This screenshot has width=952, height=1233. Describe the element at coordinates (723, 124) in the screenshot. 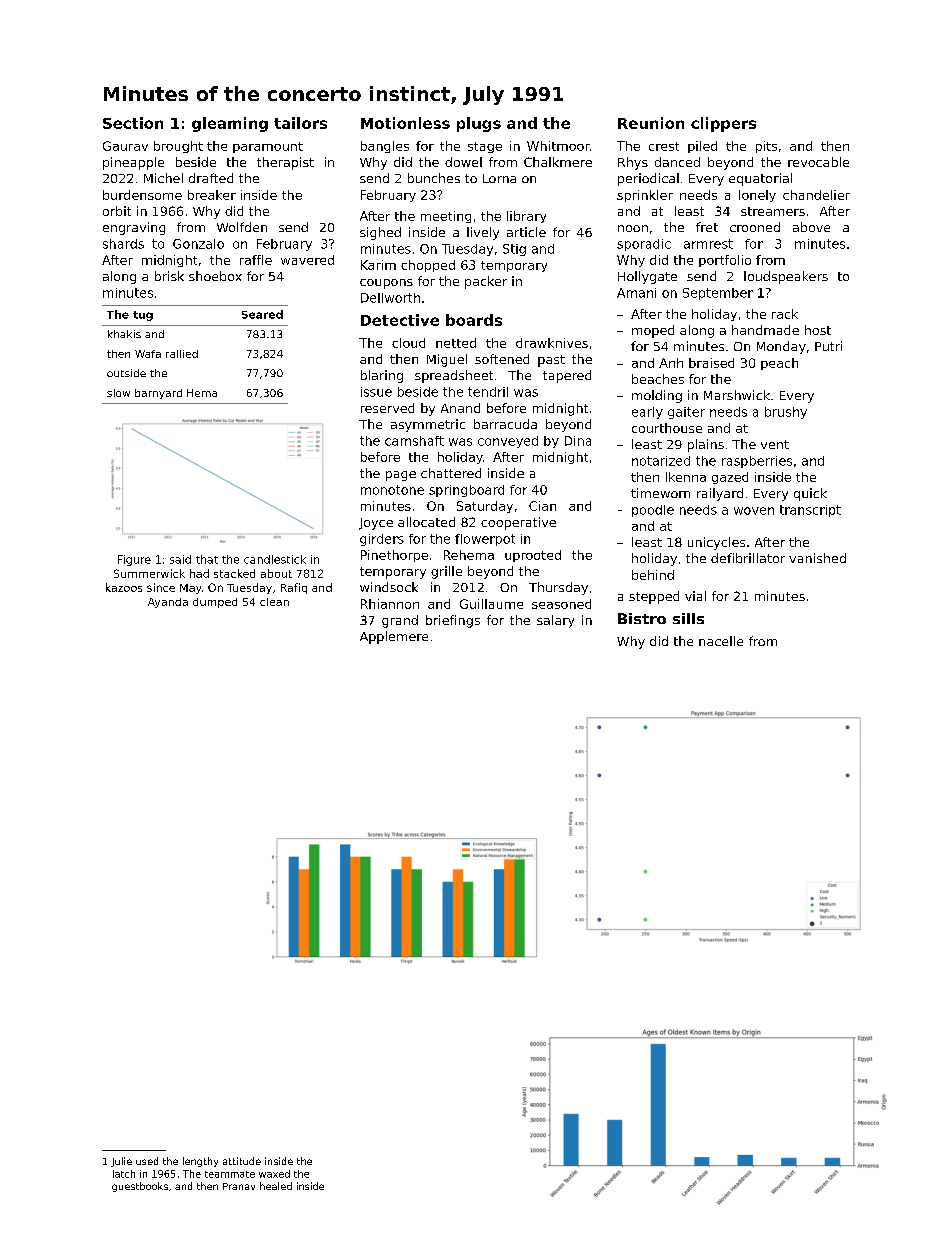

I see `clippers` at that location.
